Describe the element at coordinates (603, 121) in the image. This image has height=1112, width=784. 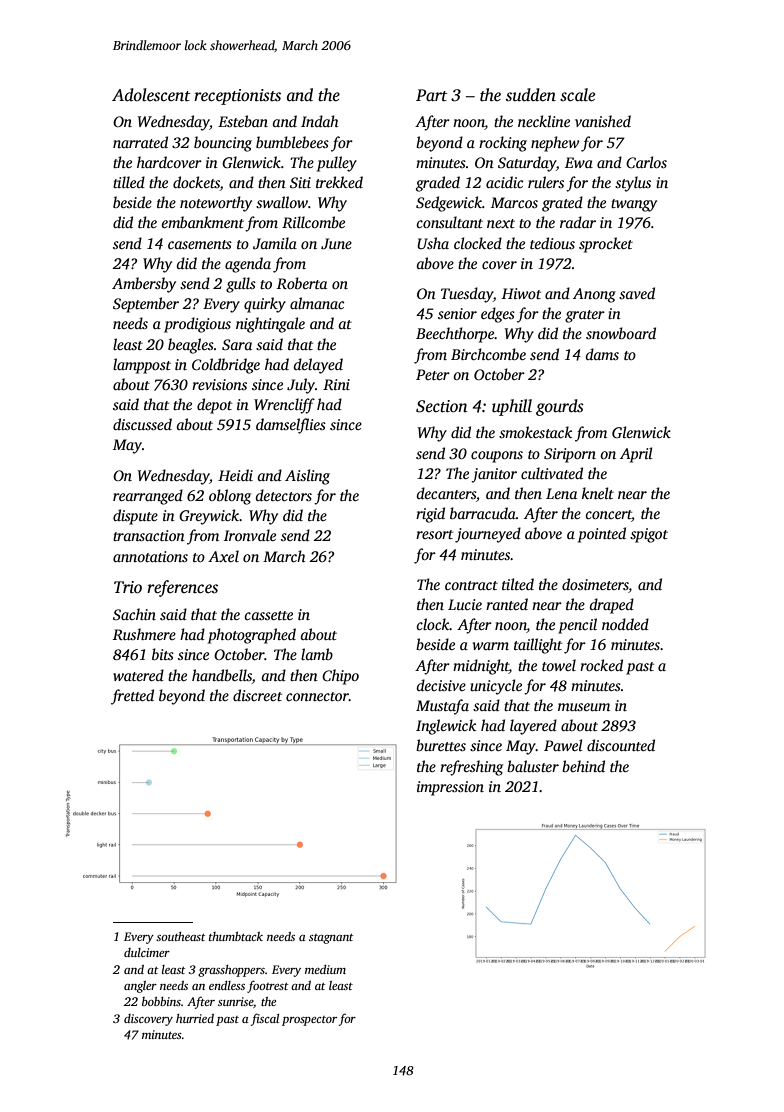
I see `vanished` at that location.
